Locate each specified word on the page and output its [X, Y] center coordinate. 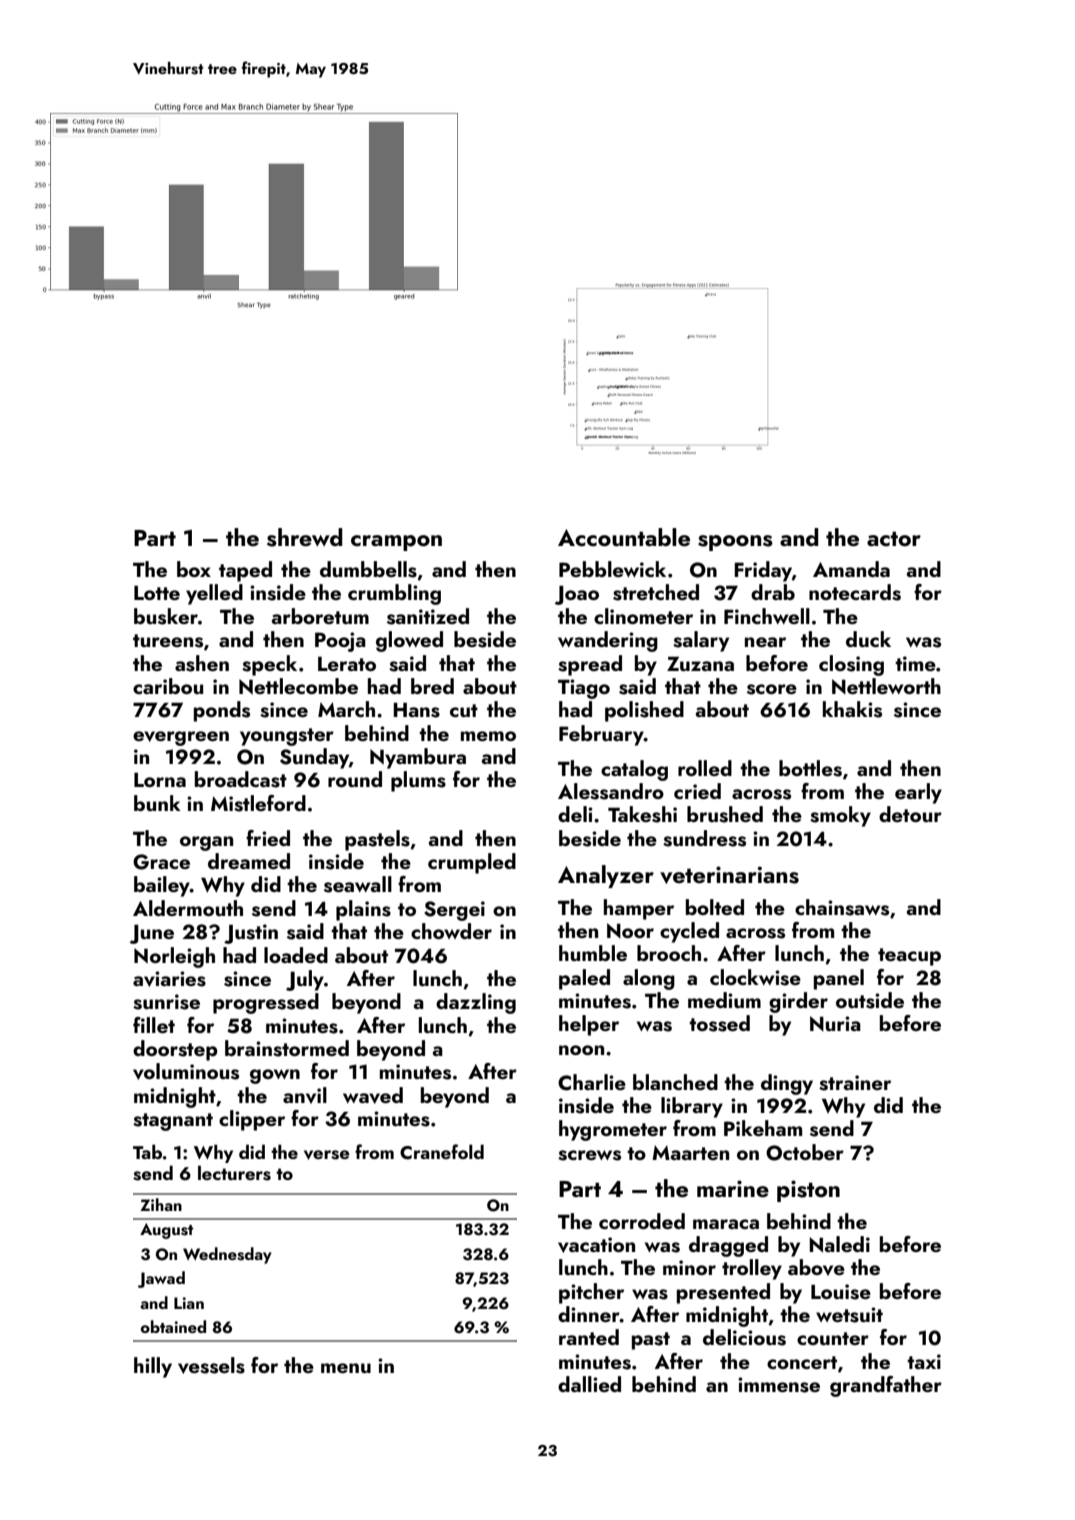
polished [644, 711]
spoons [735, 543]
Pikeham [763, 1128]
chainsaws [842, 907]
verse [327, 1155]
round [355, 779]
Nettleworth [886, 686]
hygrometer [613, 1130]
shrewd [304, 537]
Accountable [624, 537]
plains [363, 910]
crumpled [472, 863]
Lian [189, 1303]
